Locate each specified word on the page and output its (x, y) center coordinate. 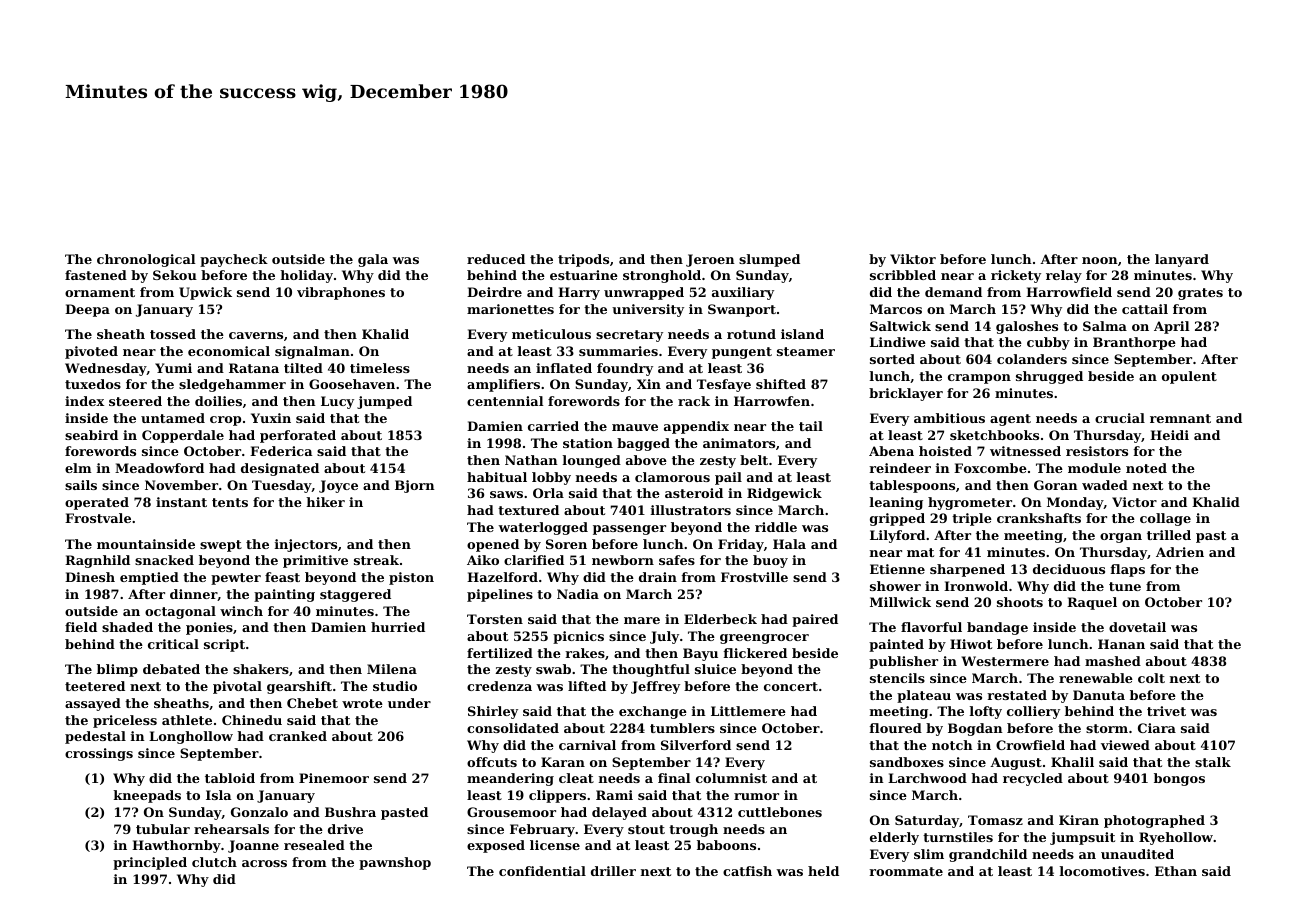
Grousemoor (511, 812)
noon (1100, 260)
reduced (496, 259)
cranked (298, 736)
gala (373, 260)
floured (896, 728)
